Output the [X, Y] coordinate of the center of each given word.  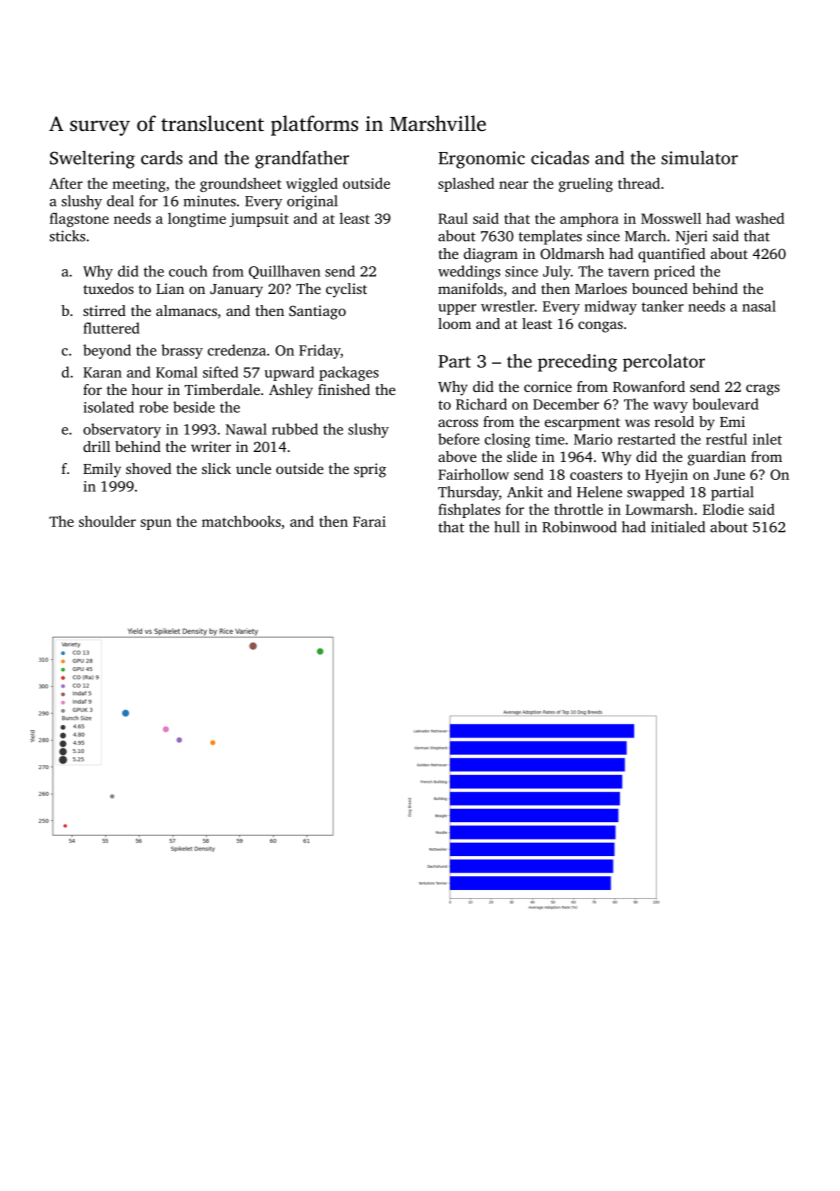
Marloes [601, 288]
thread [639, 183]
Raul [453, 218]
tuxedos [108, 288]
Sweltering [92, 160]
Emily [102, 470]
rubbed [295, 429]
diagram [491, 255]
